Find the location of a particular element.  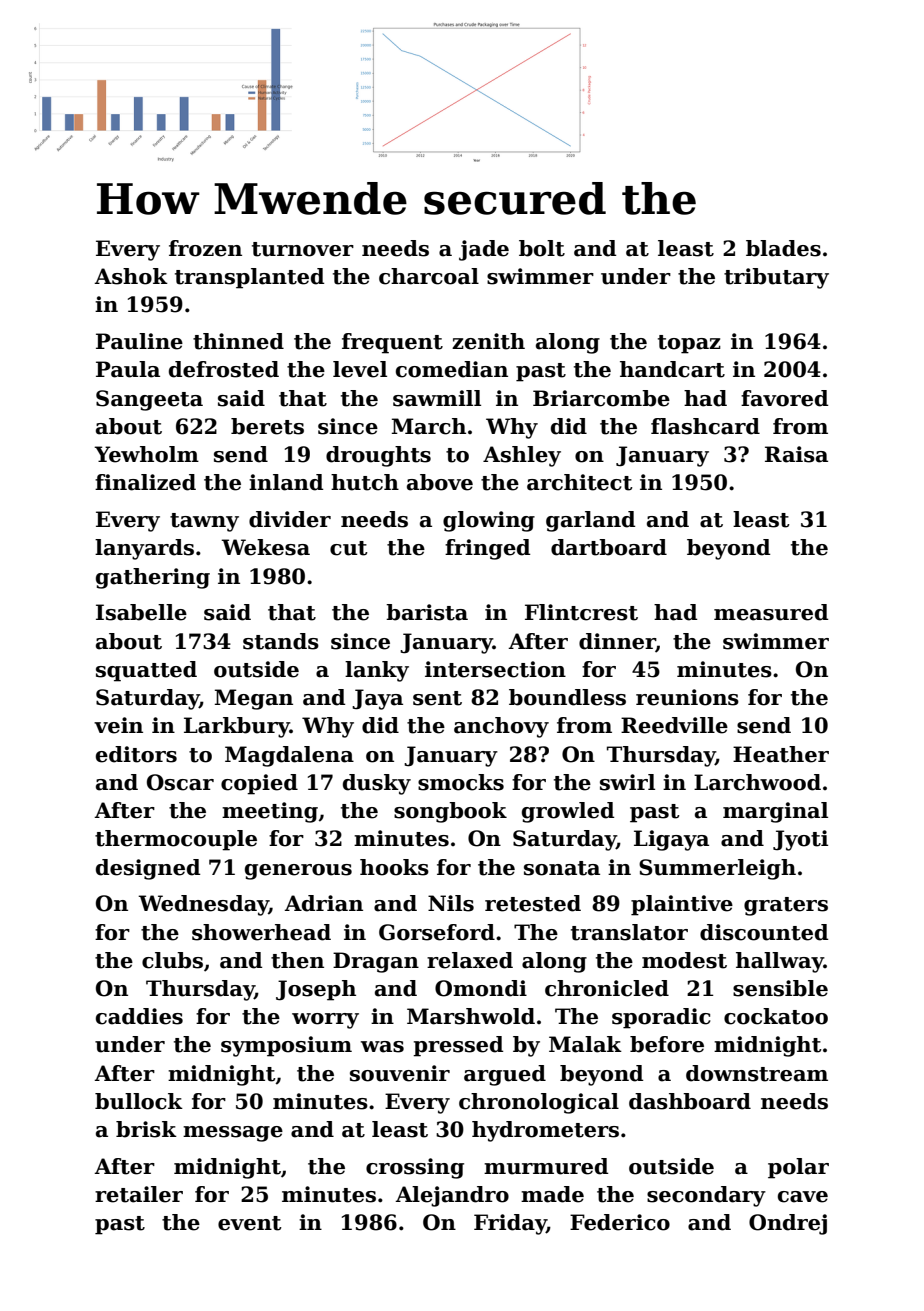

Ashok is located at coordinates (131, 276).
